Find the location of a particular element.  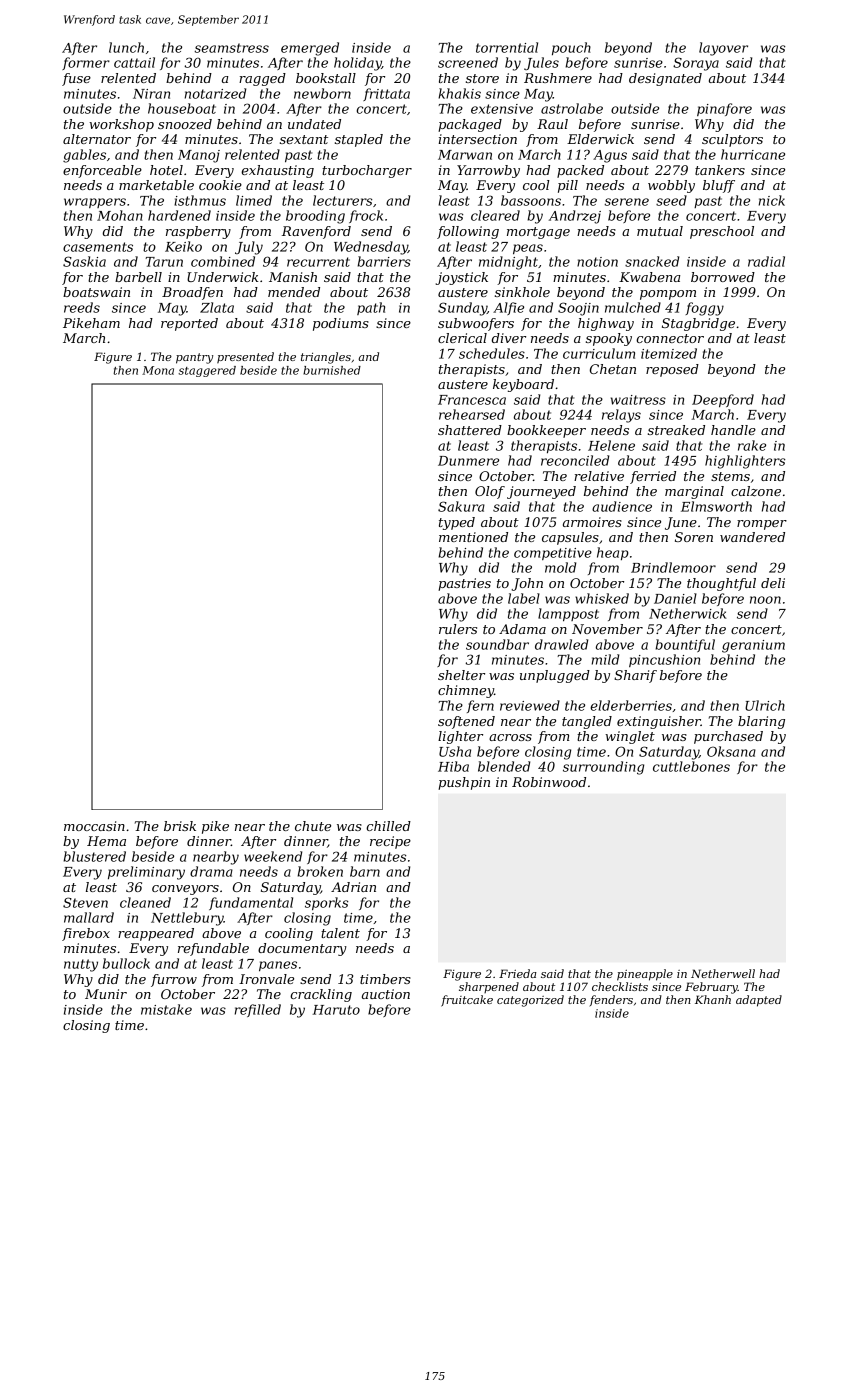

Munir is located at coordinates (106, 994).
